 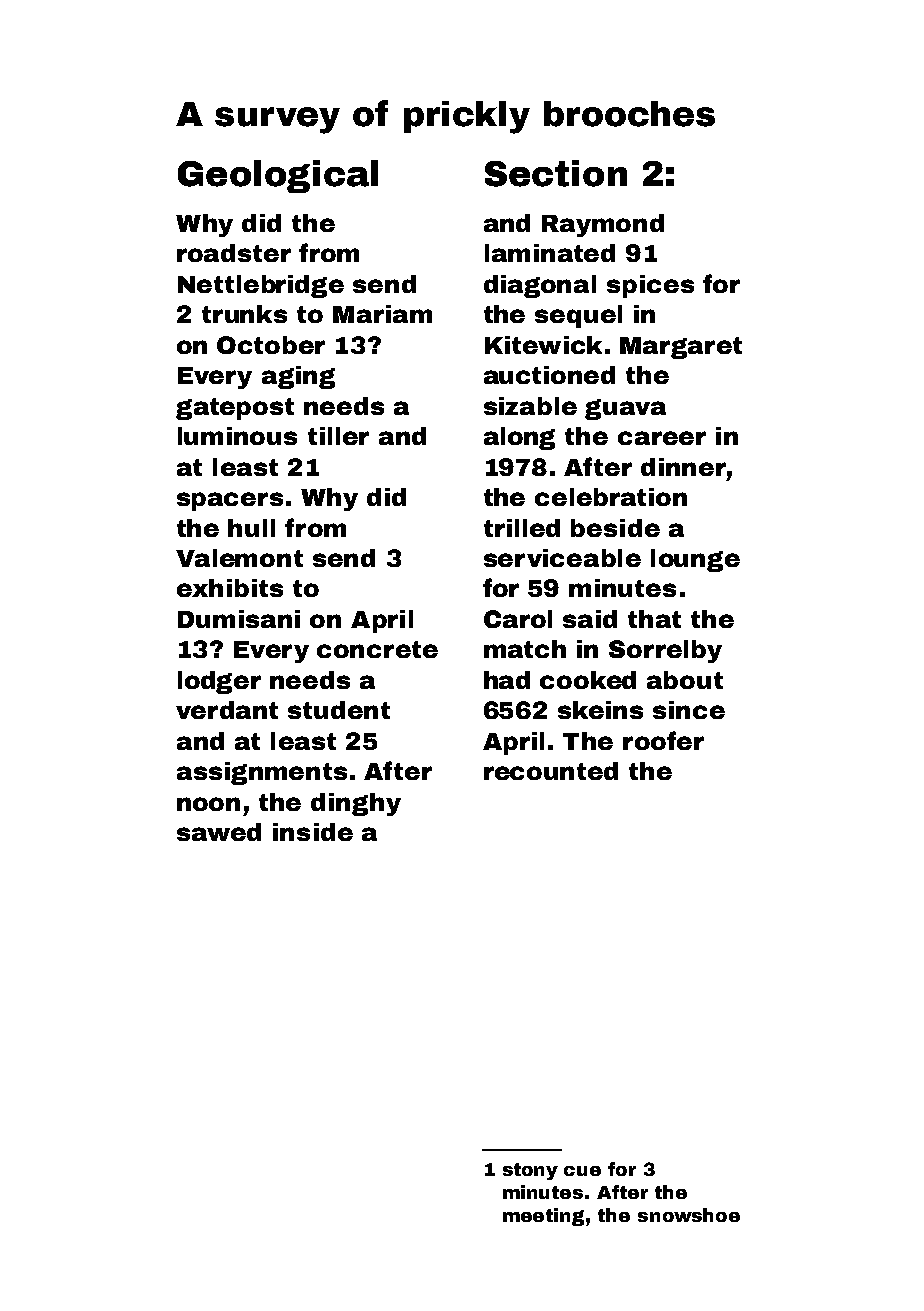 I want to click on concrete, so click(x=377, y=649).
